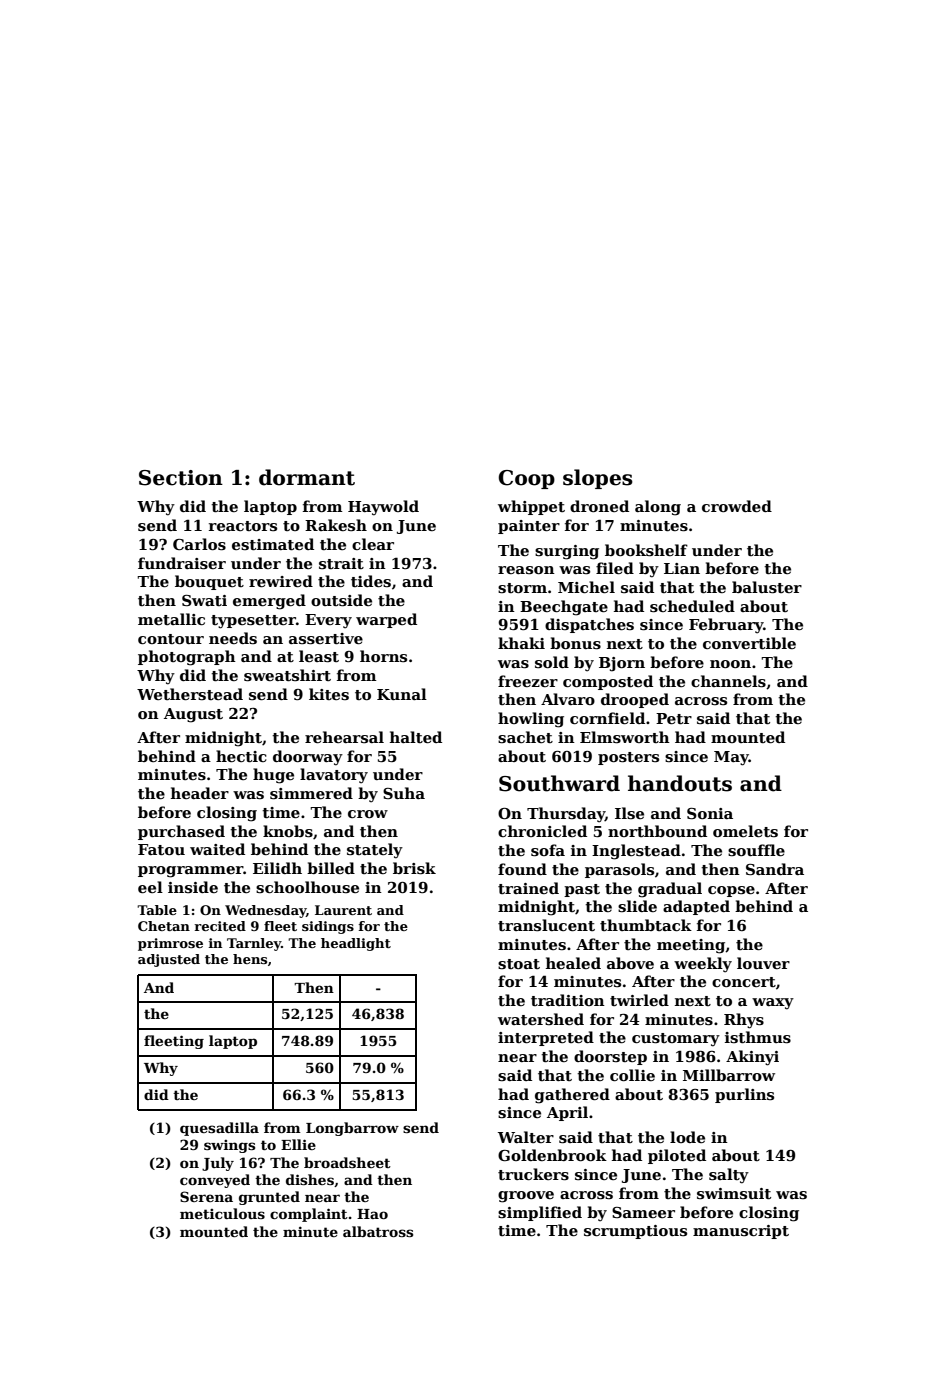  What do you see at coordinates (598, 479) in the screenshot?
I see `slopes` at bounding box center [598, 479].
